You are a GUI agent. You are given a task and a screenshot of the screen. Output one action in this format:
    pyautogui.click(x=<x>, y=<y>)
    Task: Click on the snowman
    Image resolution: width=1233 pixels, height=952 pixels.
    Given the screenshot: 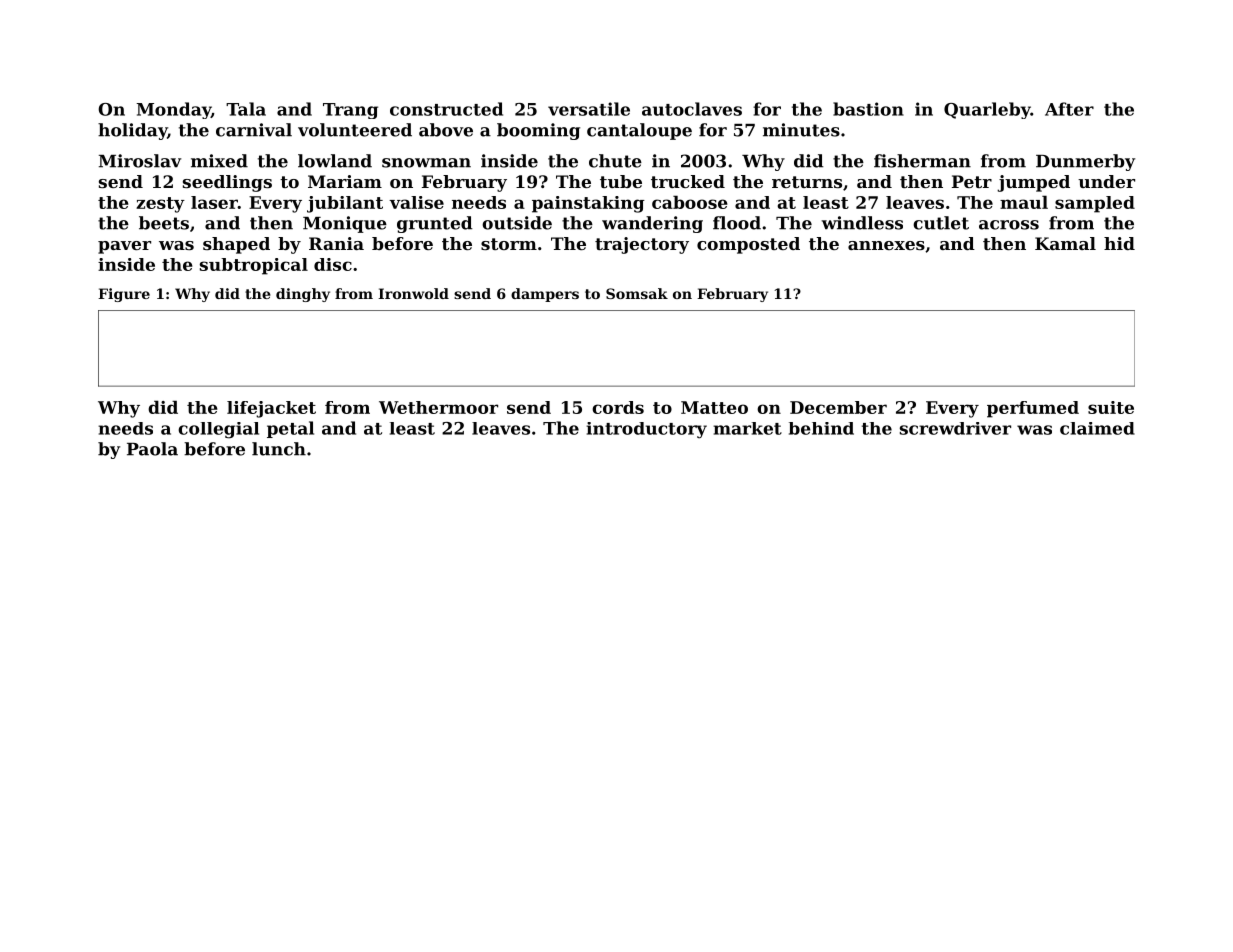 What is the action you would take?
    pyautogui.click(x=426, y=163)
